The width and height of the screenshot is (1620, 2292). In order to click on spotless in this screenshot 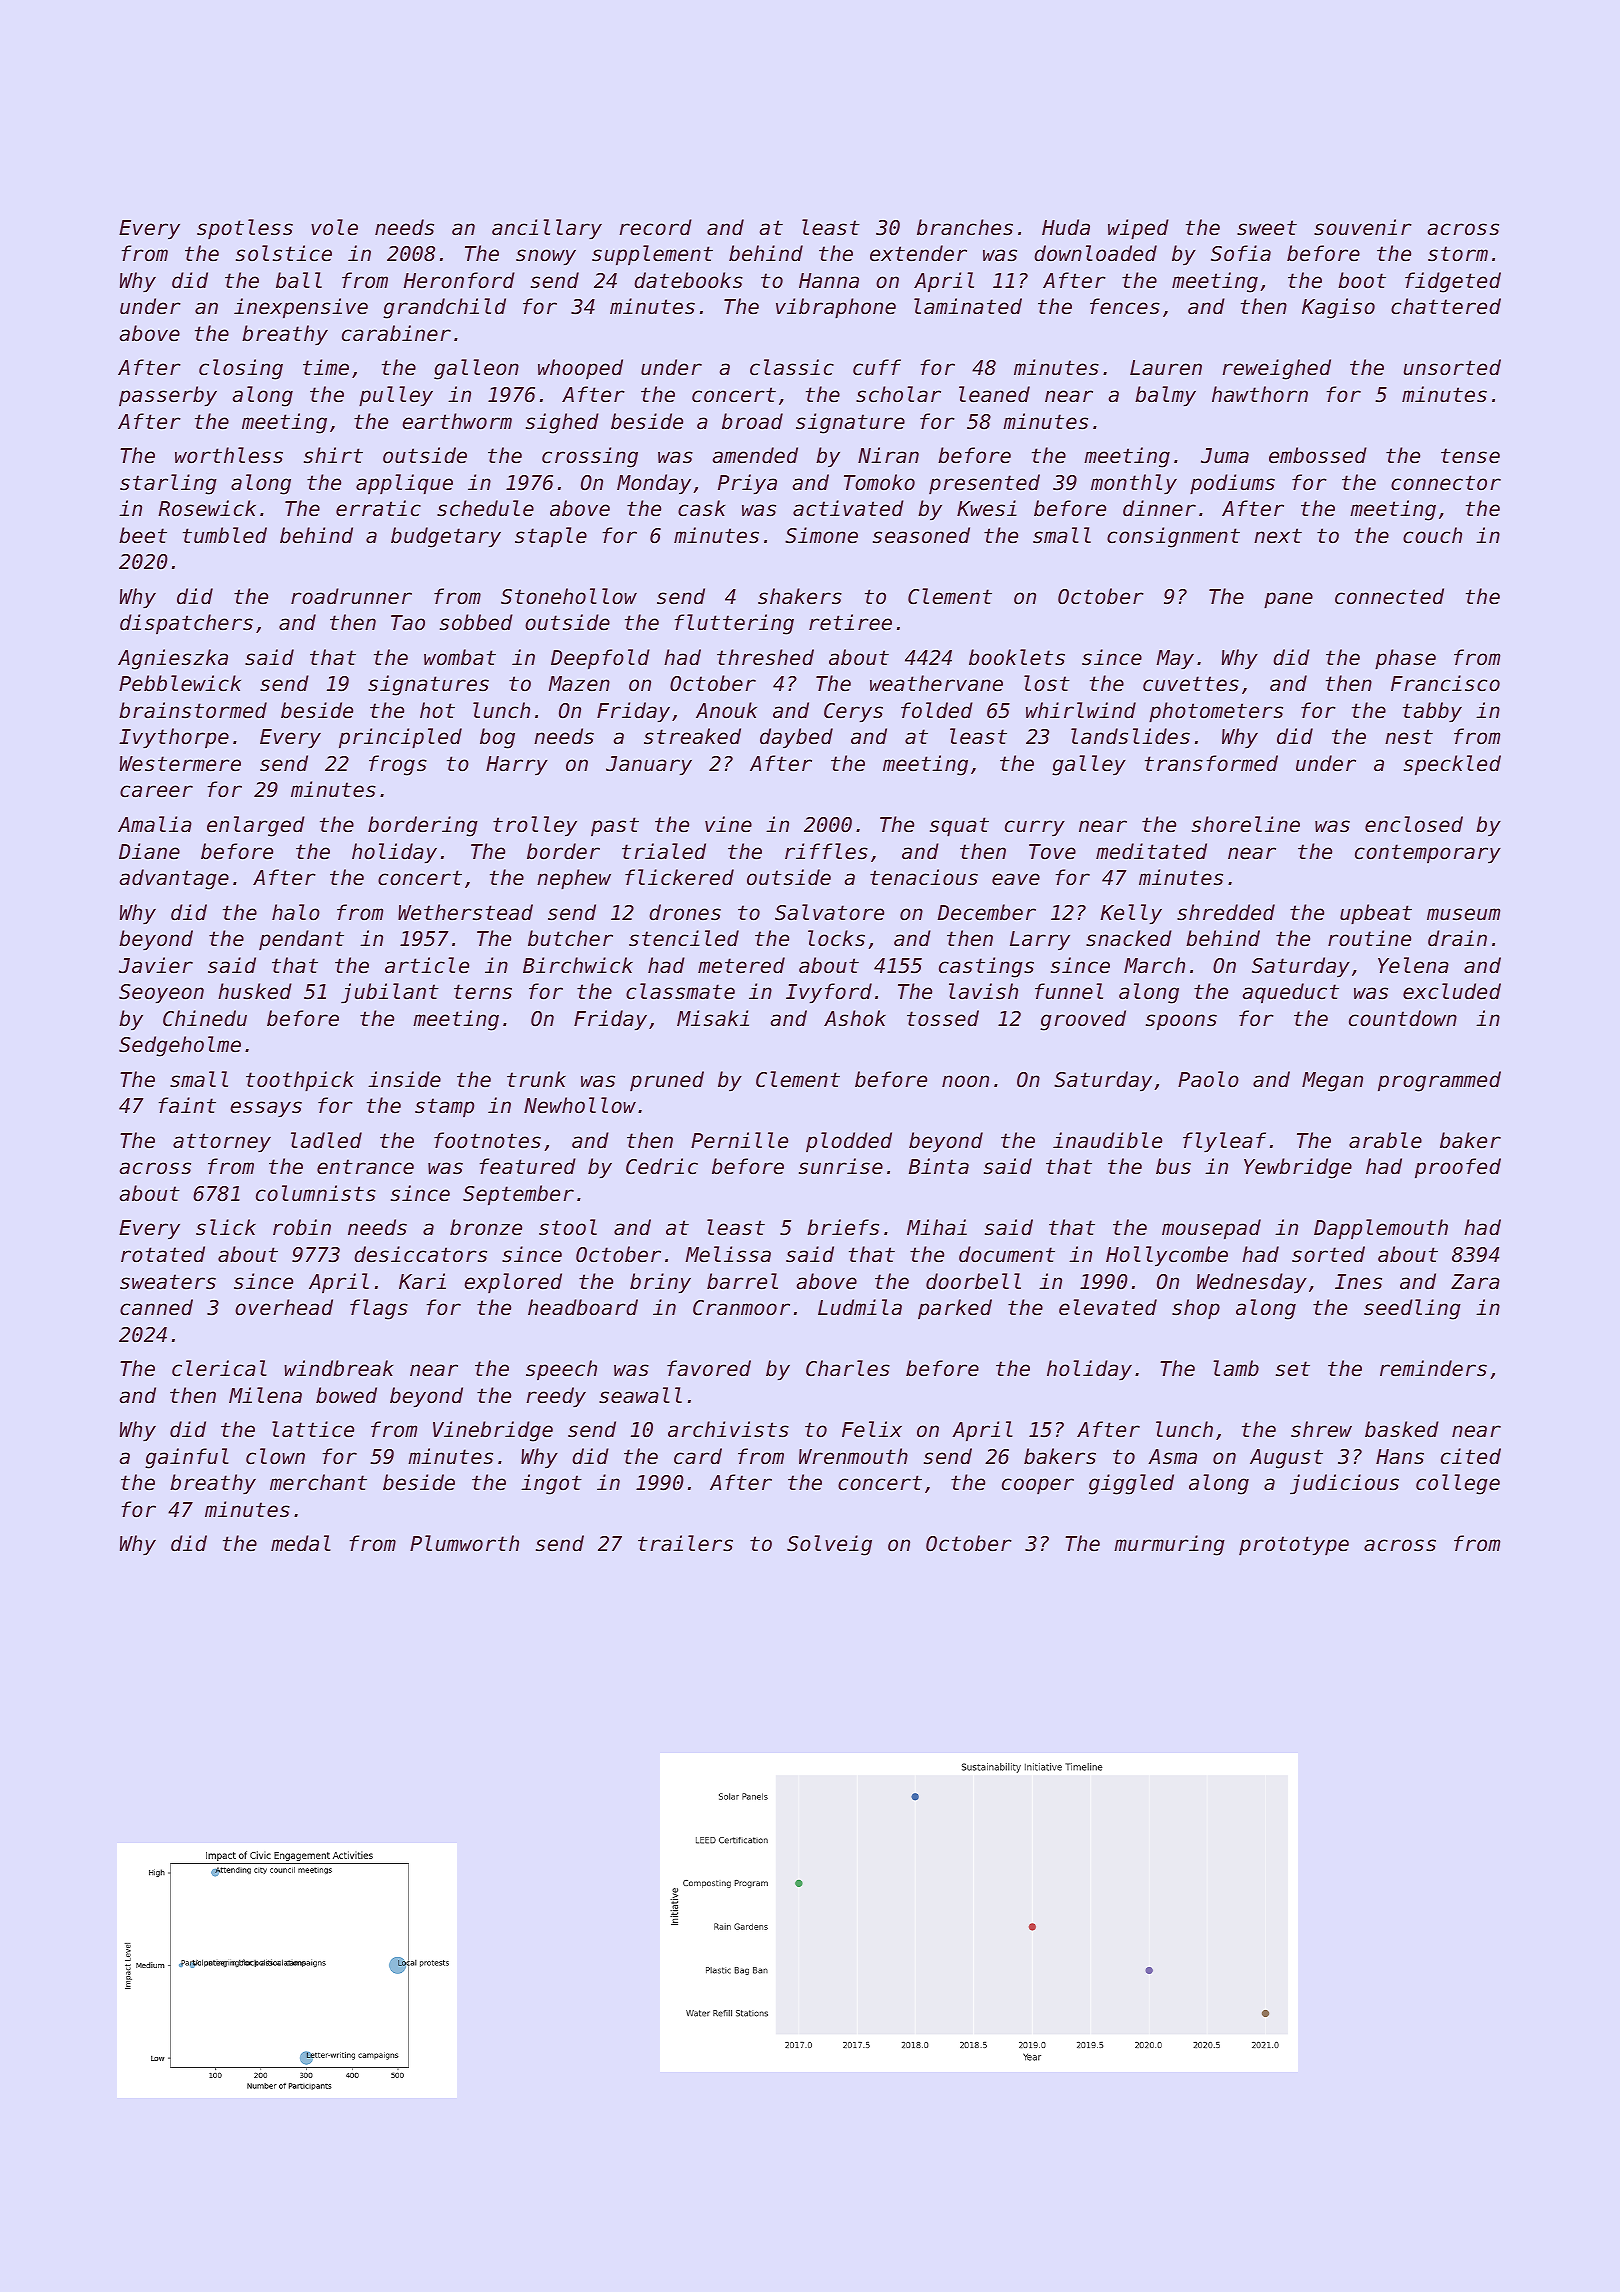, I will do `click(245, 229)`.
